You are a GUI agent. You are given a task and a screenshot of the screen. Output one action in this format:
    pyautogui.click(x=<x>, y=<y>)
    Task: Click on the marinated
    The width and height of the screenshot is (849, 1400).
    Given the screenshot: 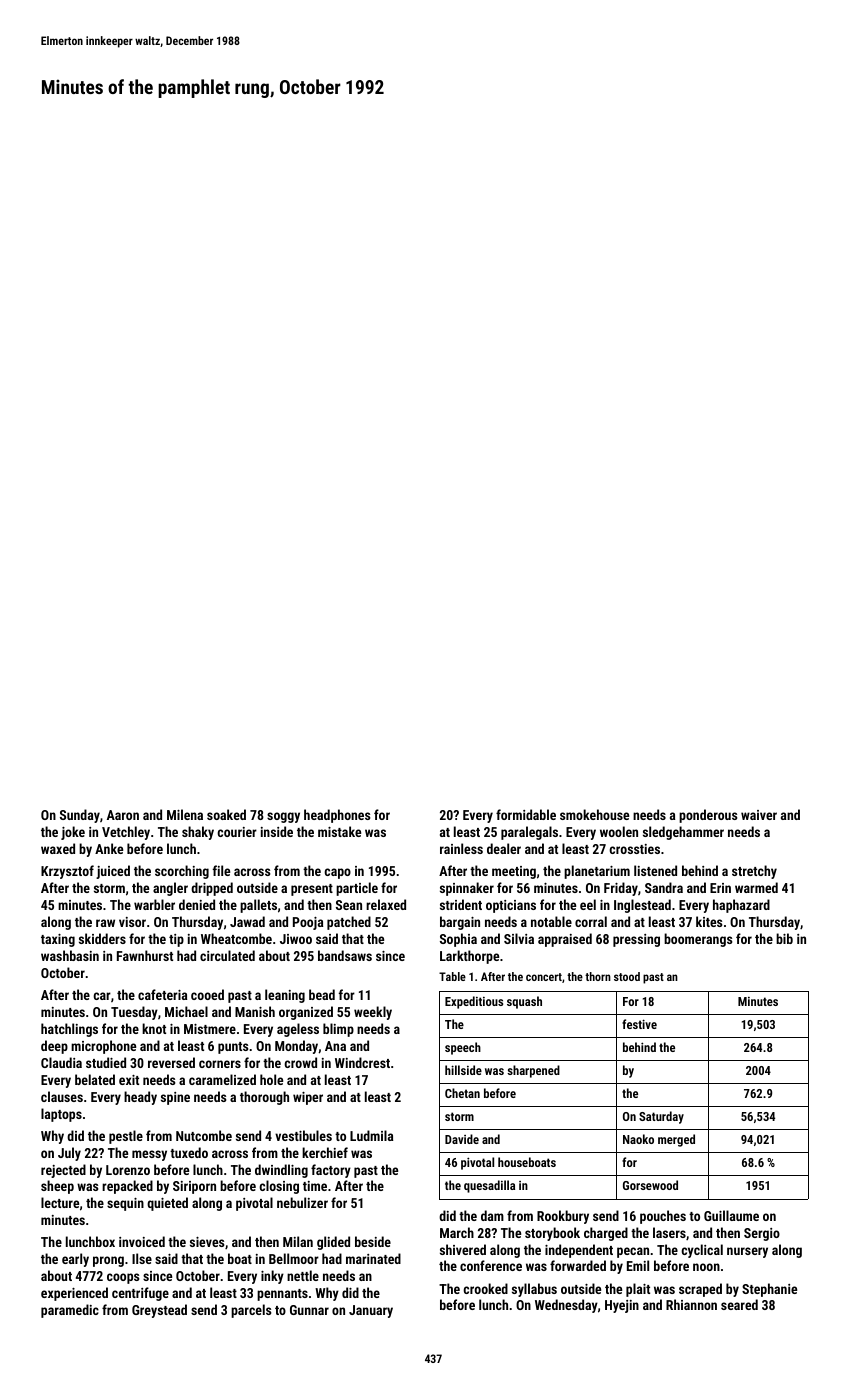 What is the action you would take?
    pyautogui.click(x=373, y=1258)
